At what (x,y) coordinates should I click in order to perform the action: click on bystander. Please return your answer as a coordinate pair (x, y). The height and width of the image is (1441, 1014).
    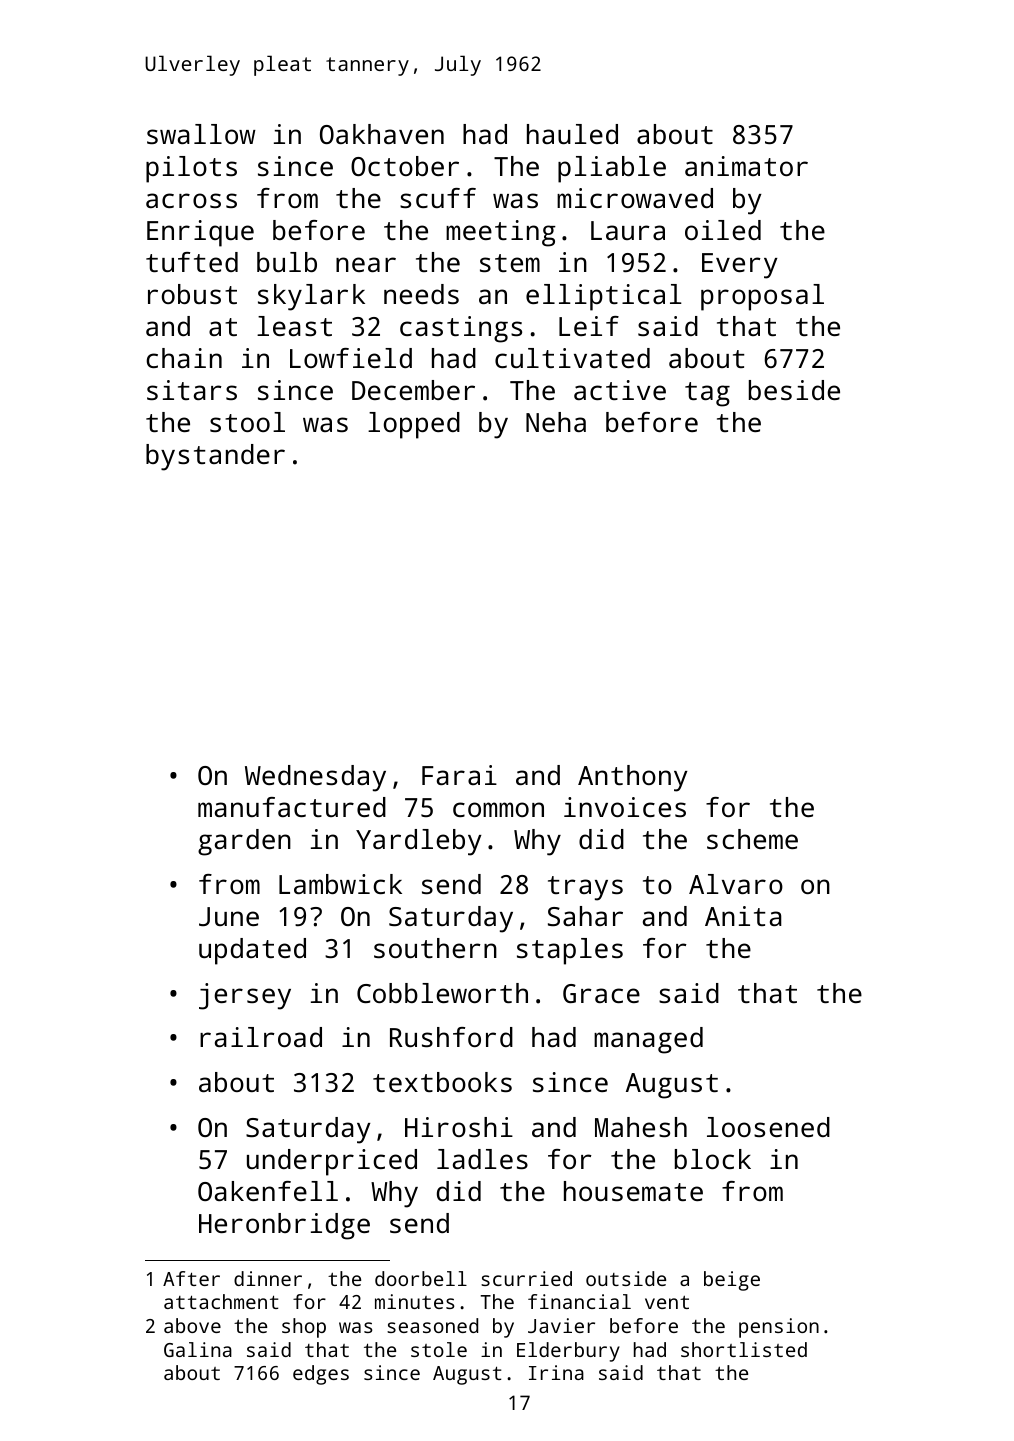
    Looking at the image, I should click on (215, 457).
